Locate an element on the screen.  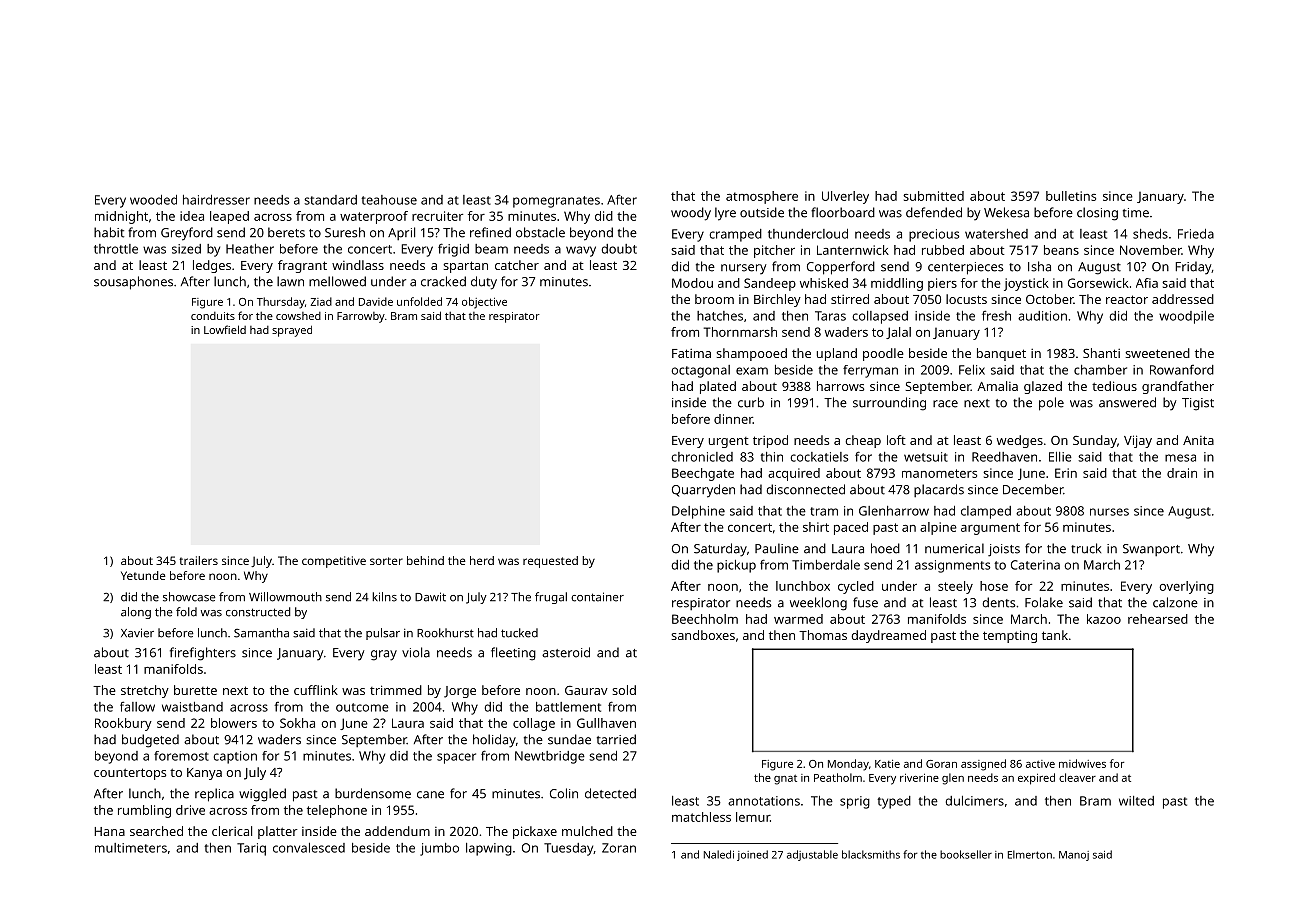
placards is located at coordinates (939, 490).
